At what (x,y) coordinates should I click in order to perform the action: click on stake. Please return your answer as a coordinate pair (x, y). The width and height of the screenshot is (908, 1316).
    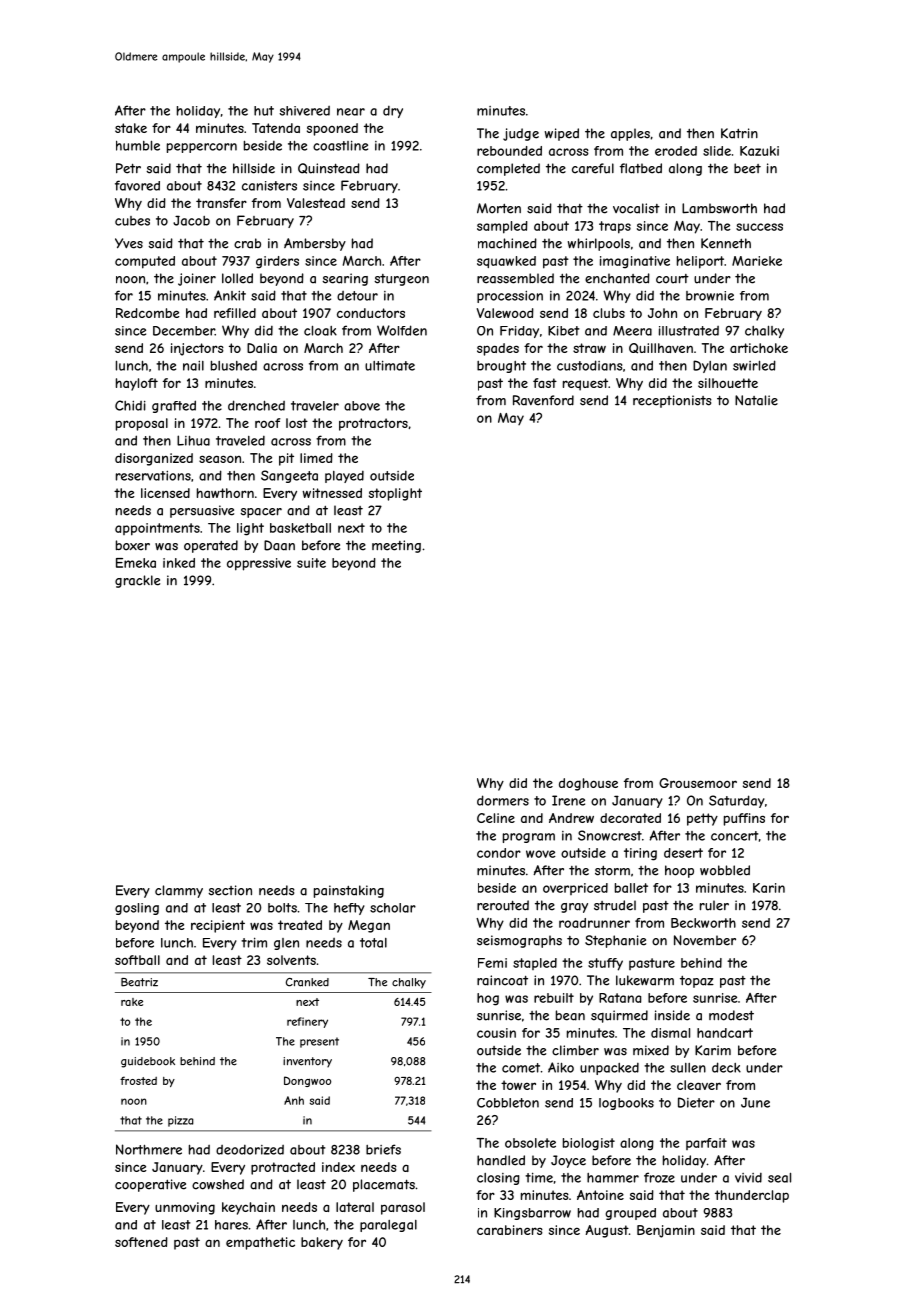
    Looking at the image, I should click on (131, 128).
